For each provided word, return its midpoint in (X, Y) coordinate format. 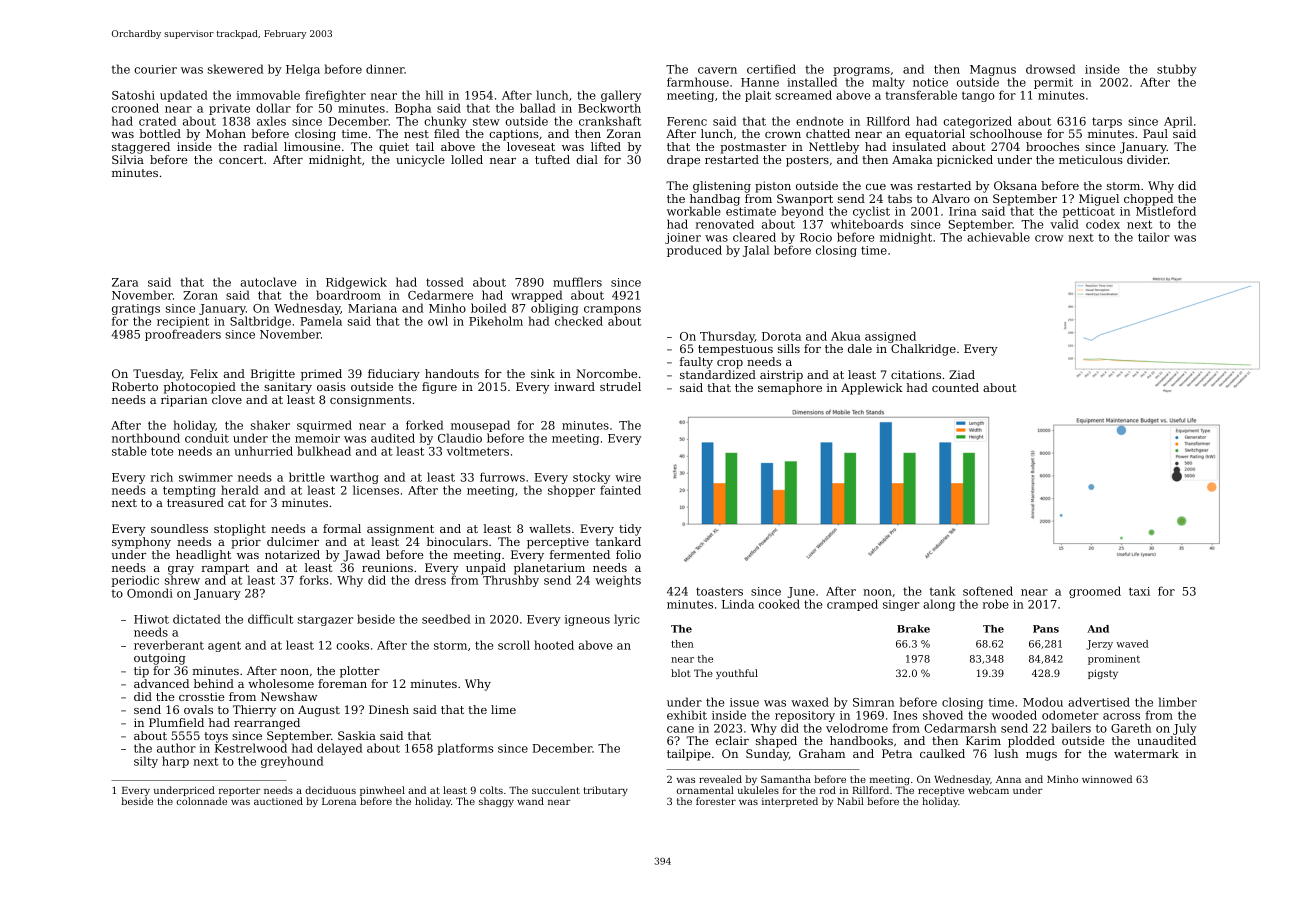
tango (978, 96)
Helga (303, 70)
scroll (514, 645)
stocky (591, 478)
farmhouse (698, 82)
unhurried (263, 451)
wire (628, 477)
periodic (135, 581)
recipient (183, 322)
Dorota (781, 336)
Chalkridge (923, 350)
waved (1132, 644)
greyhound (292, 762)
